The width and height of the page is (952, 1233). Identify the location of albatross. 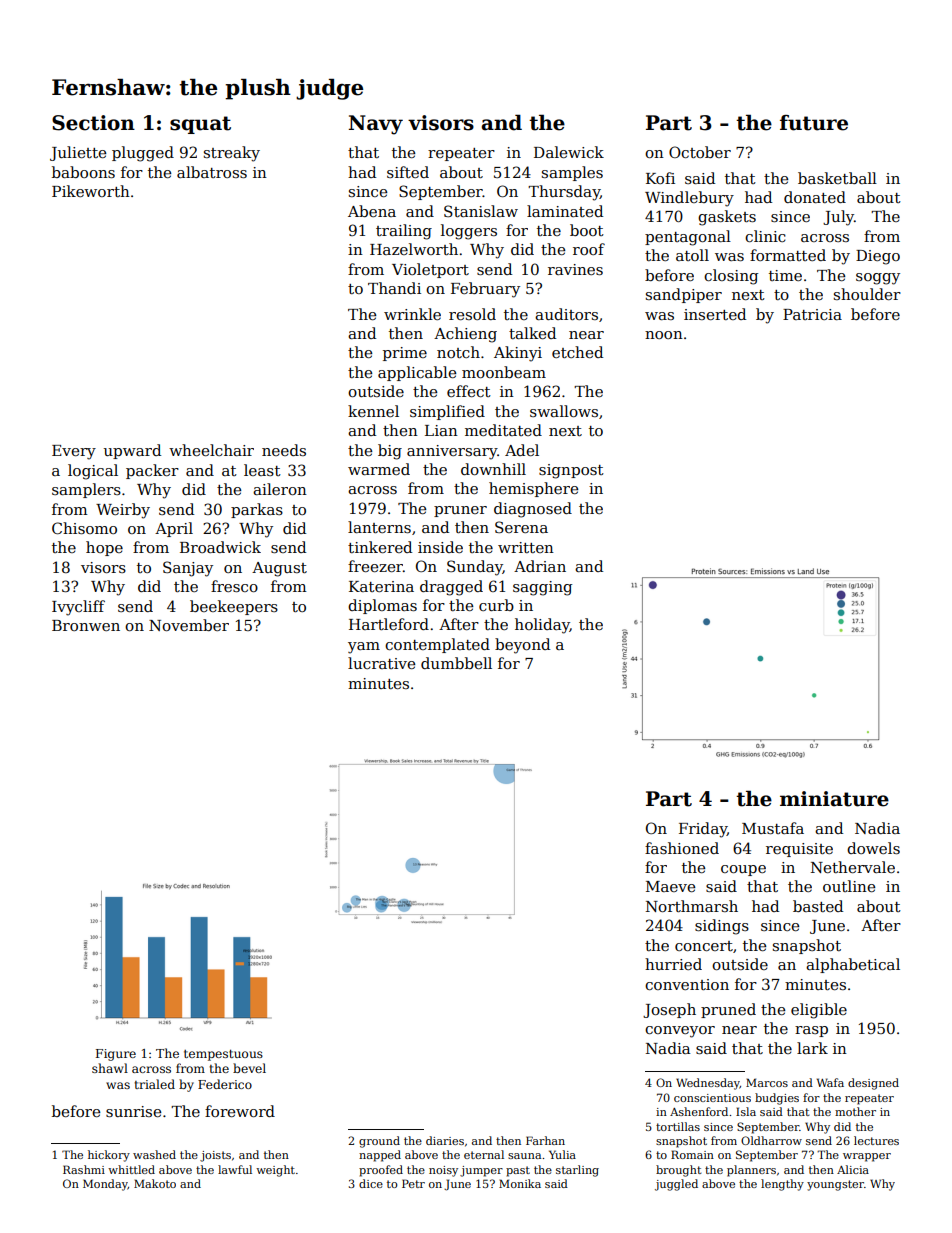
(212, 172).
